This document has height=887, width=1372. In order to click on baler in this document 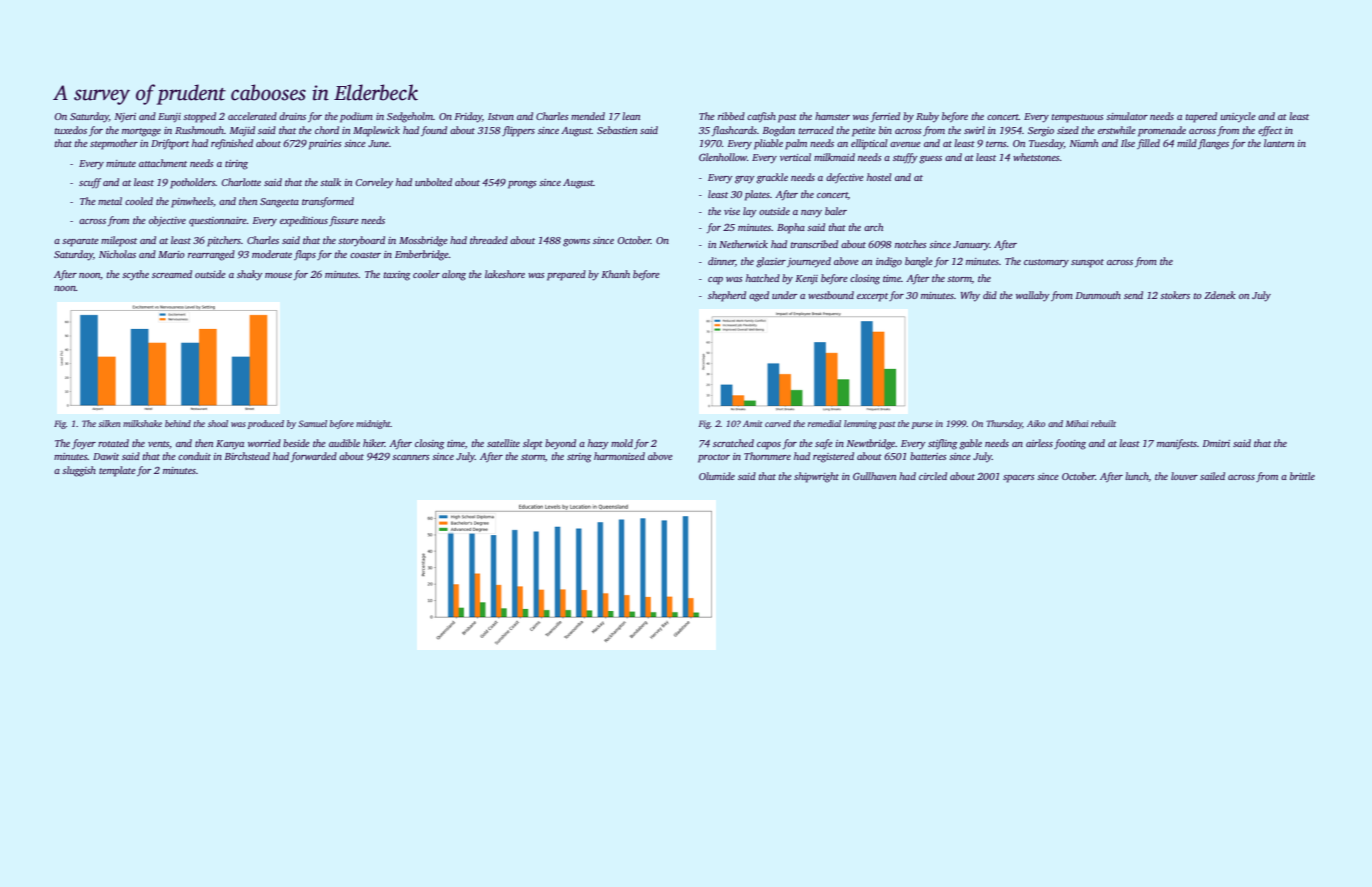, I will do `click(836, 211)`.
